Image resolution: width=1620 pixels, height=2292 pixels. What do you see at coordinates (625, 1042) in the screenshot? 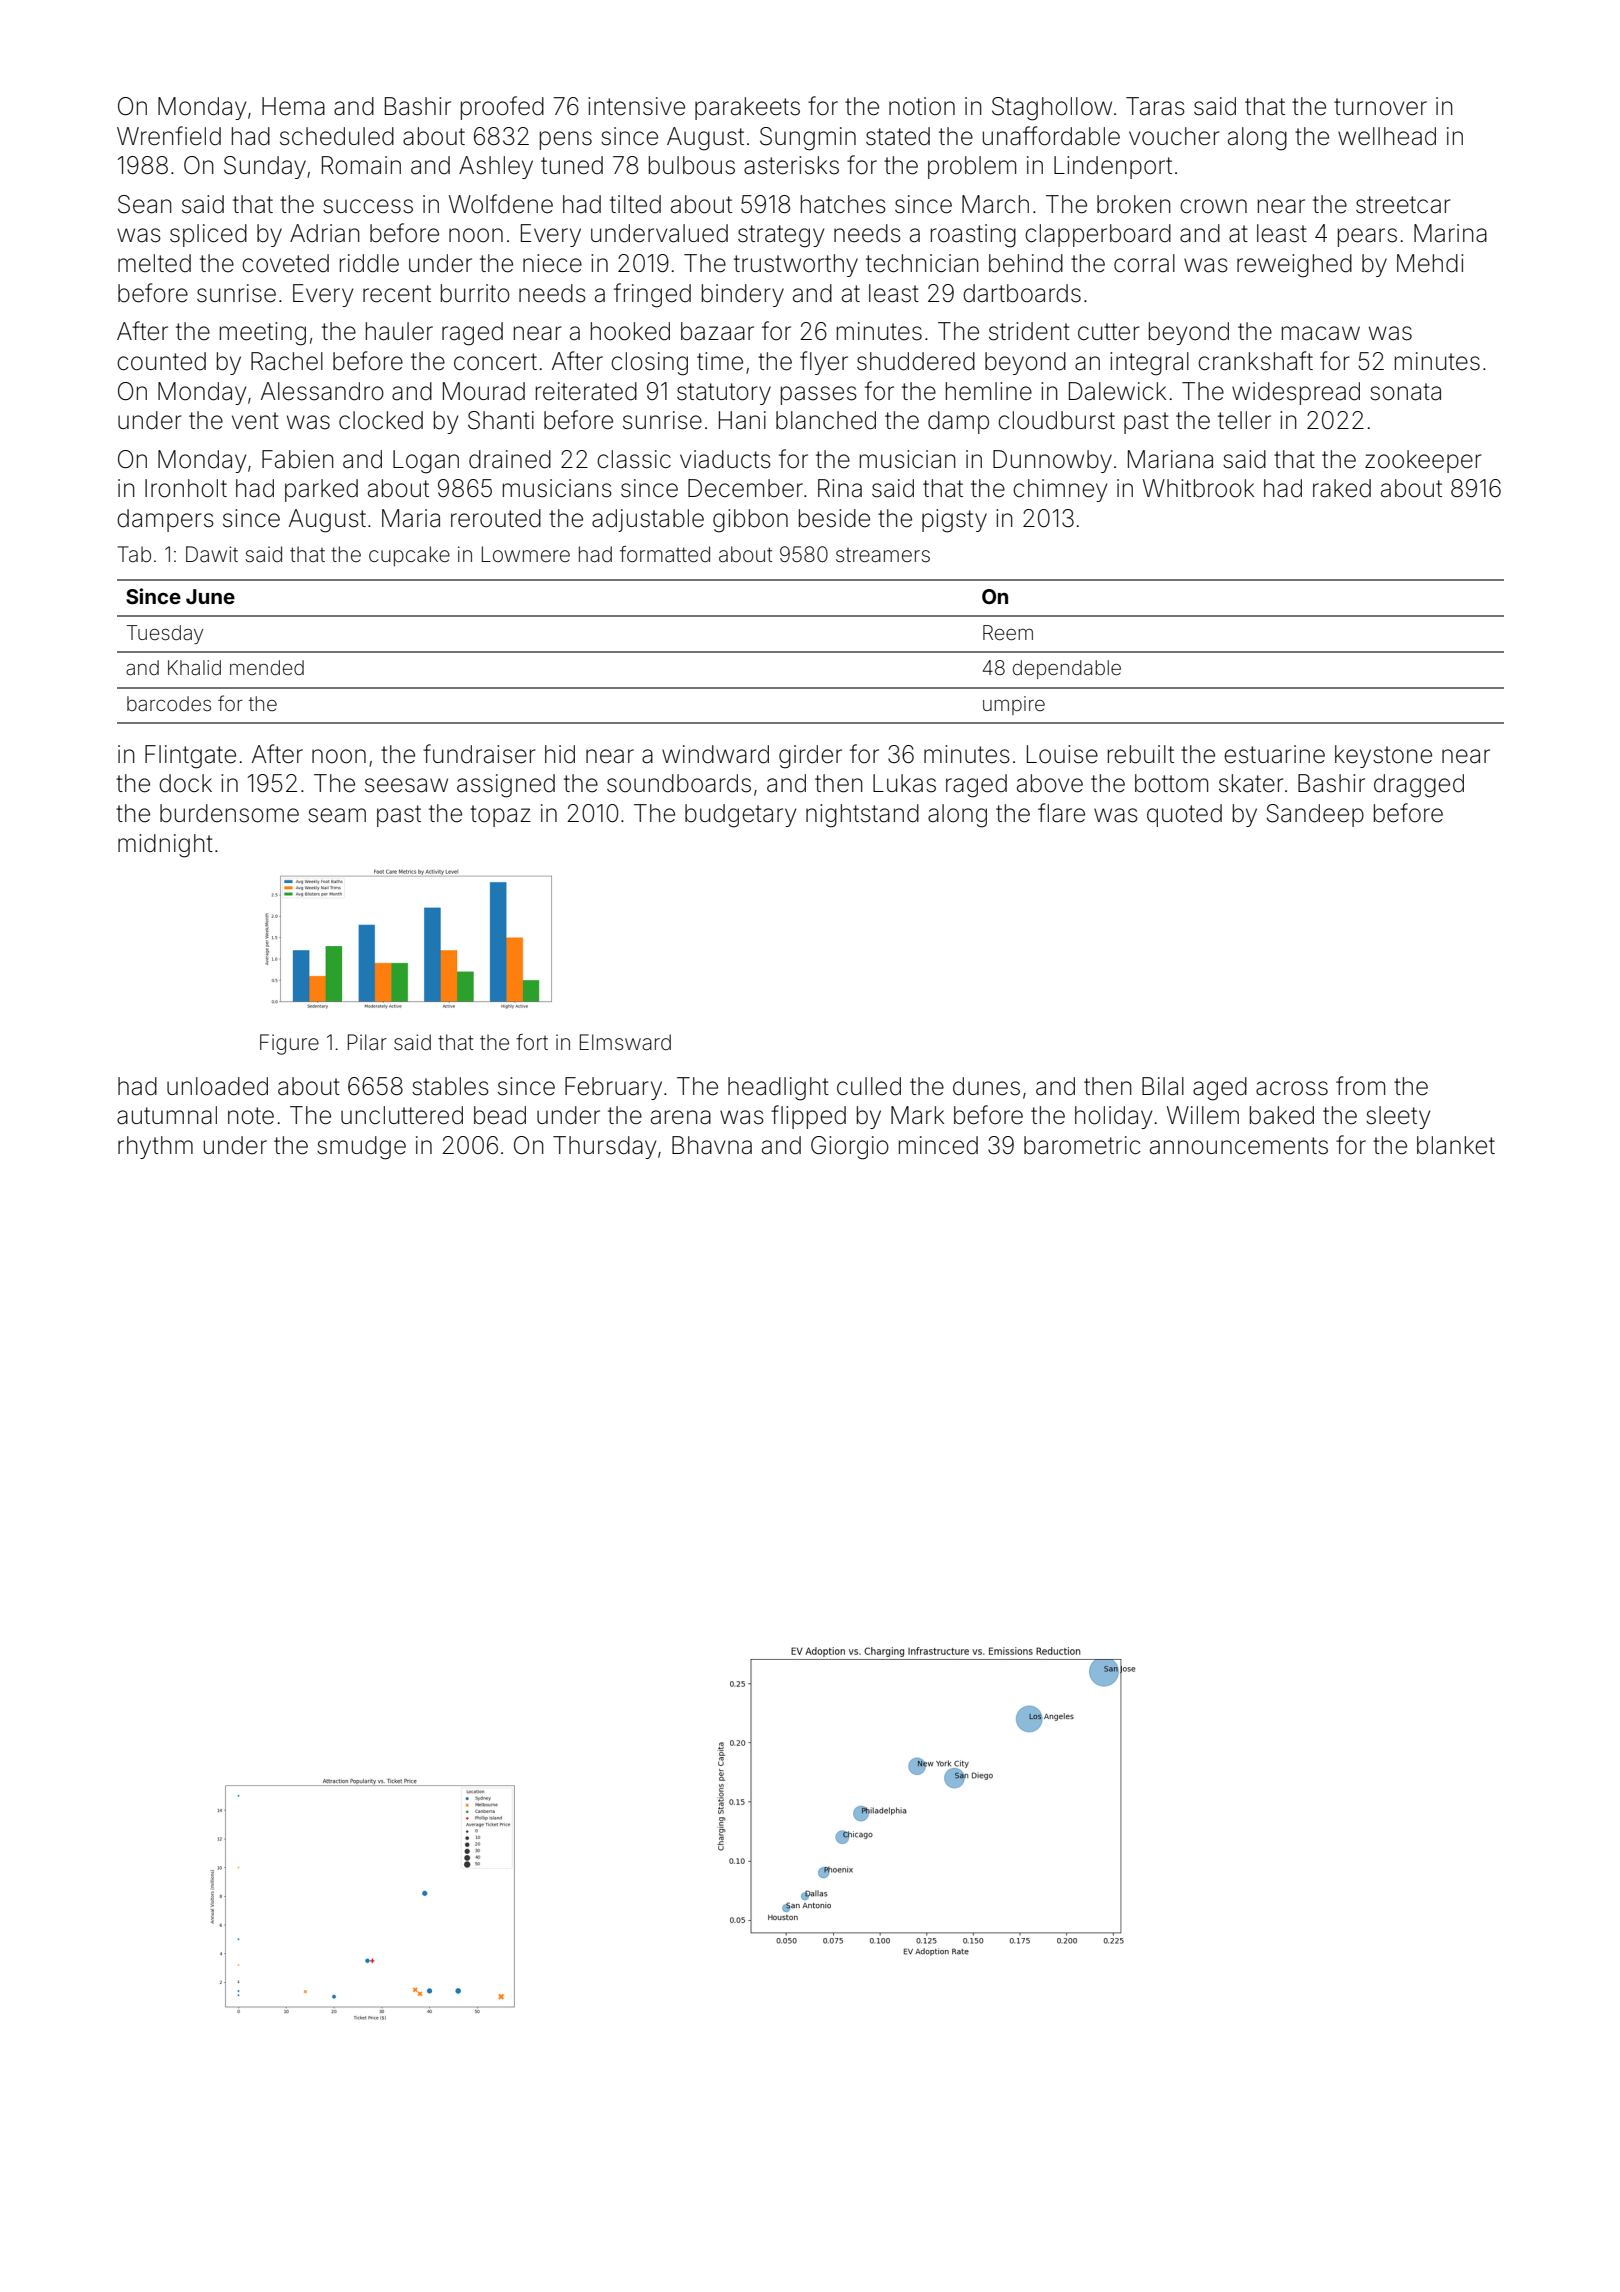
I see `Elmsward` at bounding box center [625, 1042].
